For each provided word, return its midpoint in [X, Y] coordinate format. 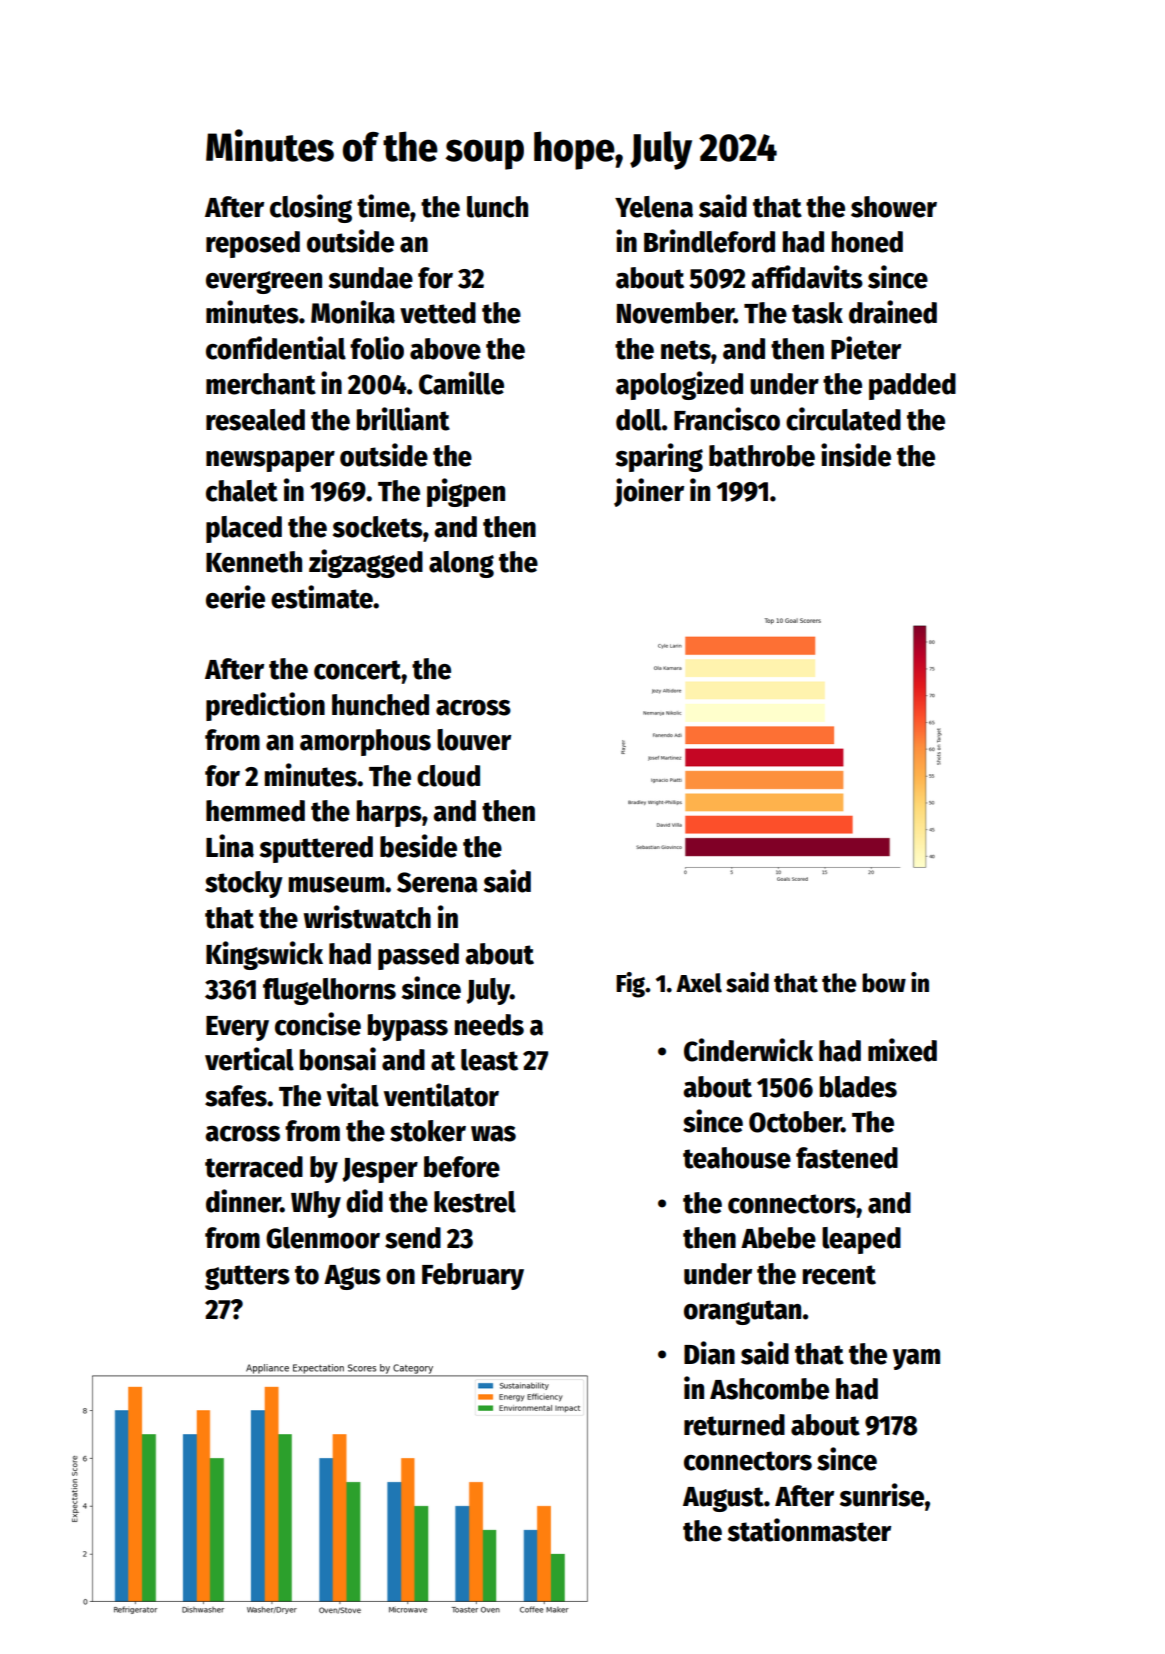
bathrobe [762, 456]
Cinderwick [748, 1050]
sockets [378, 527]
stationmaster [809, 1530]
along [461, 564]
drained [893, 312]
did [364, 1201]
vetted [438, 313]
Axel [699, 983]
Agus [352, 1277]
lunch [497, 207]
